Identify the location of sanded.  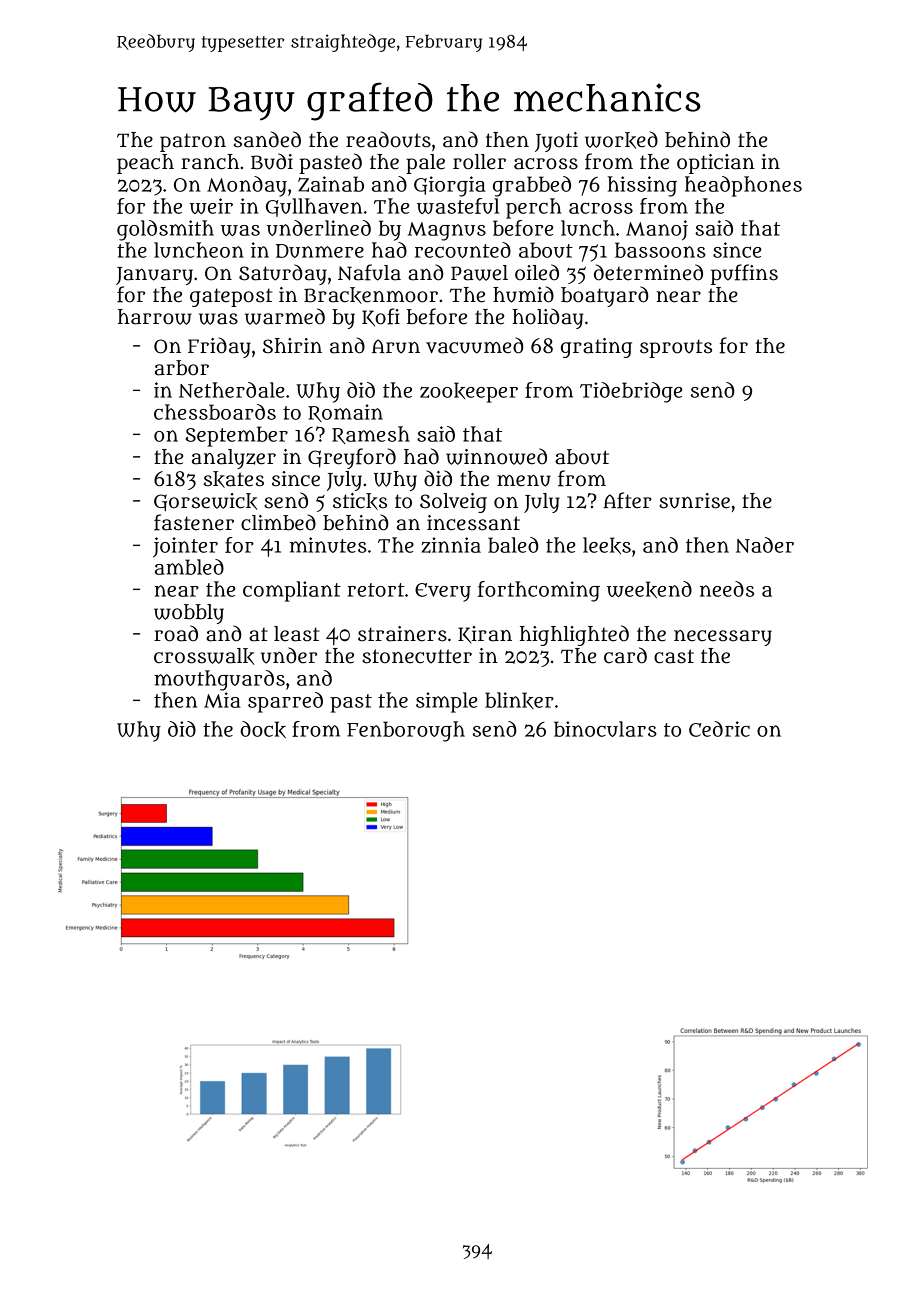
(267, 139).
